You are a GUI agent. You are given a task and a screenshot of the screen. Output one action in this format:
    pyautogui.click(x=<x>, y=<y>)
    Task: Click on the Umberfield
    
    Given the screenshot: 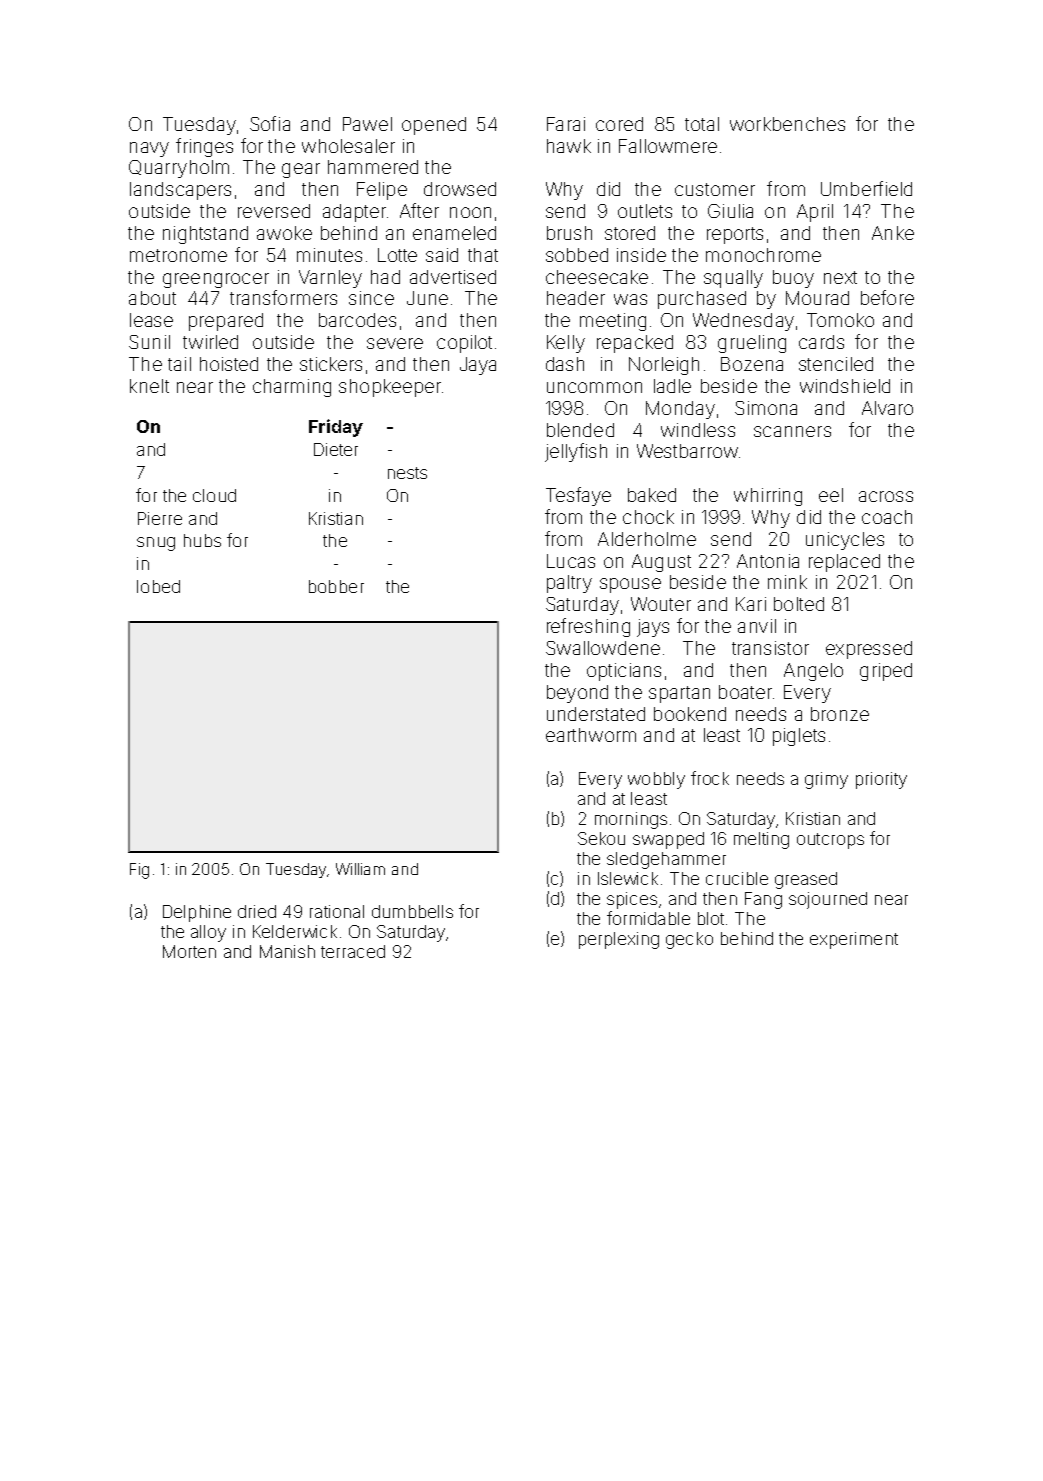 What is the action you would take?
    pyautogui.click(x=866, y=188)
